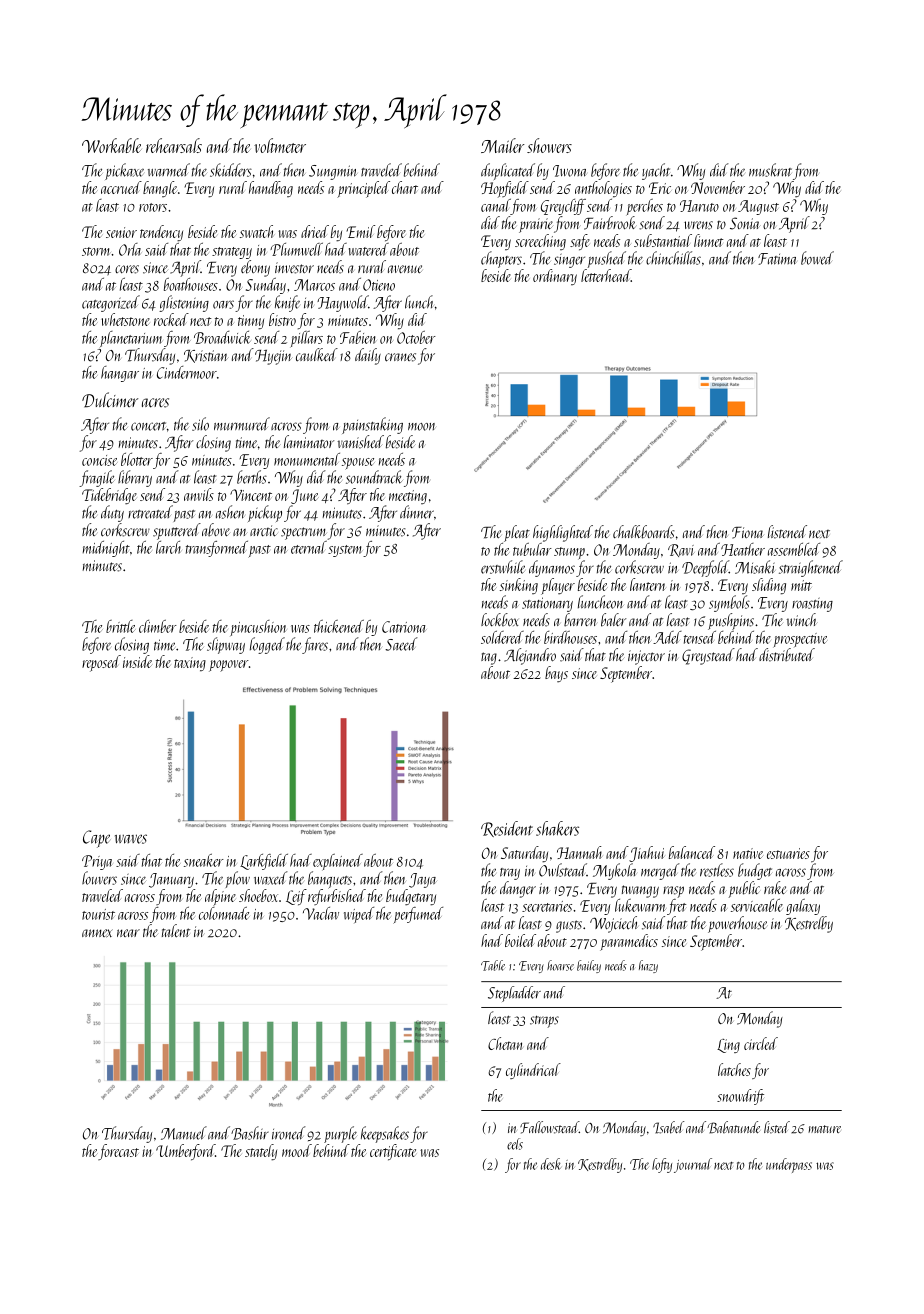 Image resolution: width=924 pixels, height=1314 pixels. I want to click on Mailer, so click(503, 145).
